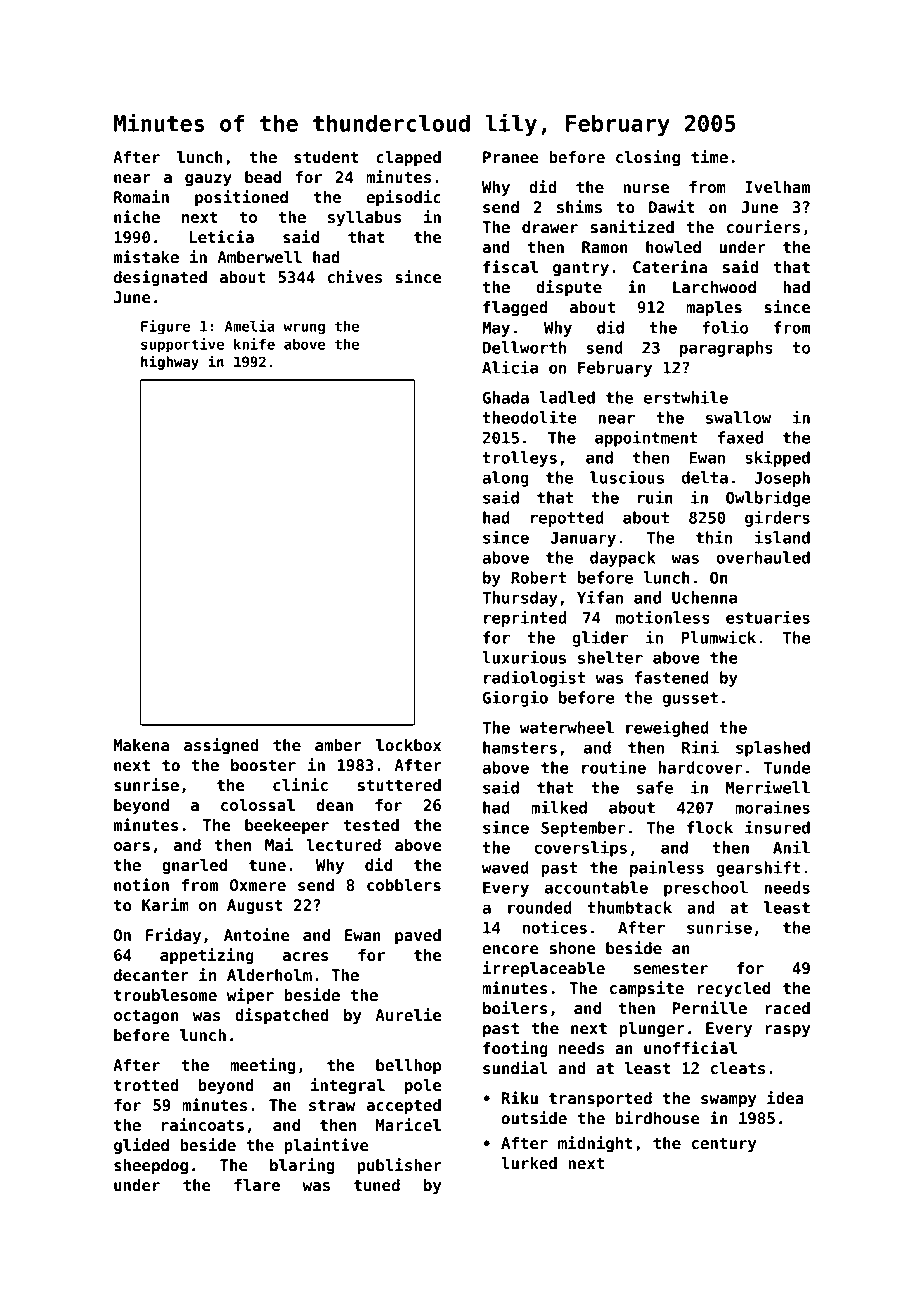 This document has height=1314, width=924. I want to click on August, so click(255, 906).
